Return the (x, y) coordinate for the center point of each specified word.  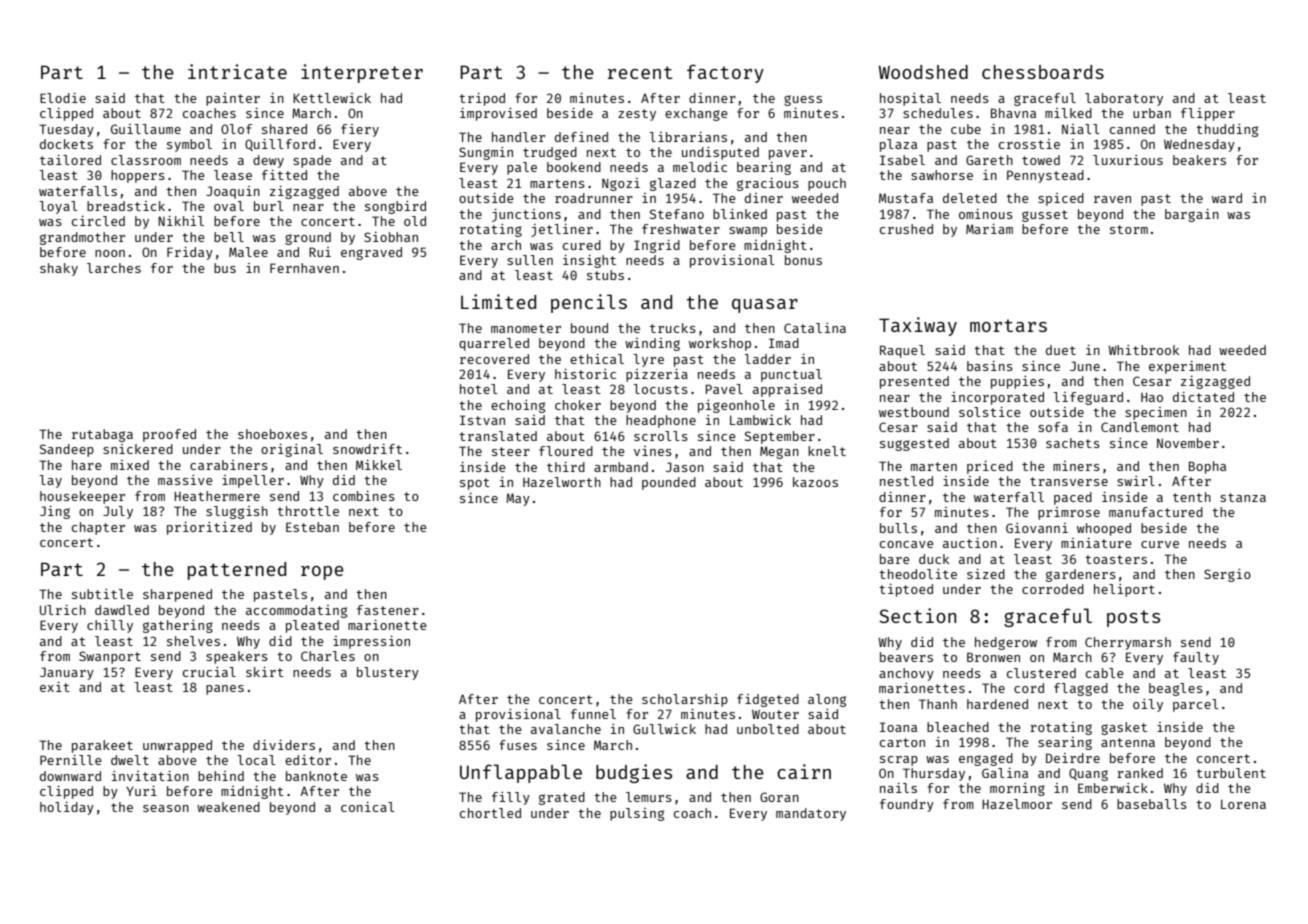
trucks (673, 328)
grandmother (82, 238)
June (1085, 366)
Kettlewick (332, 98)
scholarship (685, 700)
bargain (1192, 215)
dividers (284, 745)
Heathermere (217, 496)
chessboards (1043, 72)
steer (511, 451)
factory (725, 73)
